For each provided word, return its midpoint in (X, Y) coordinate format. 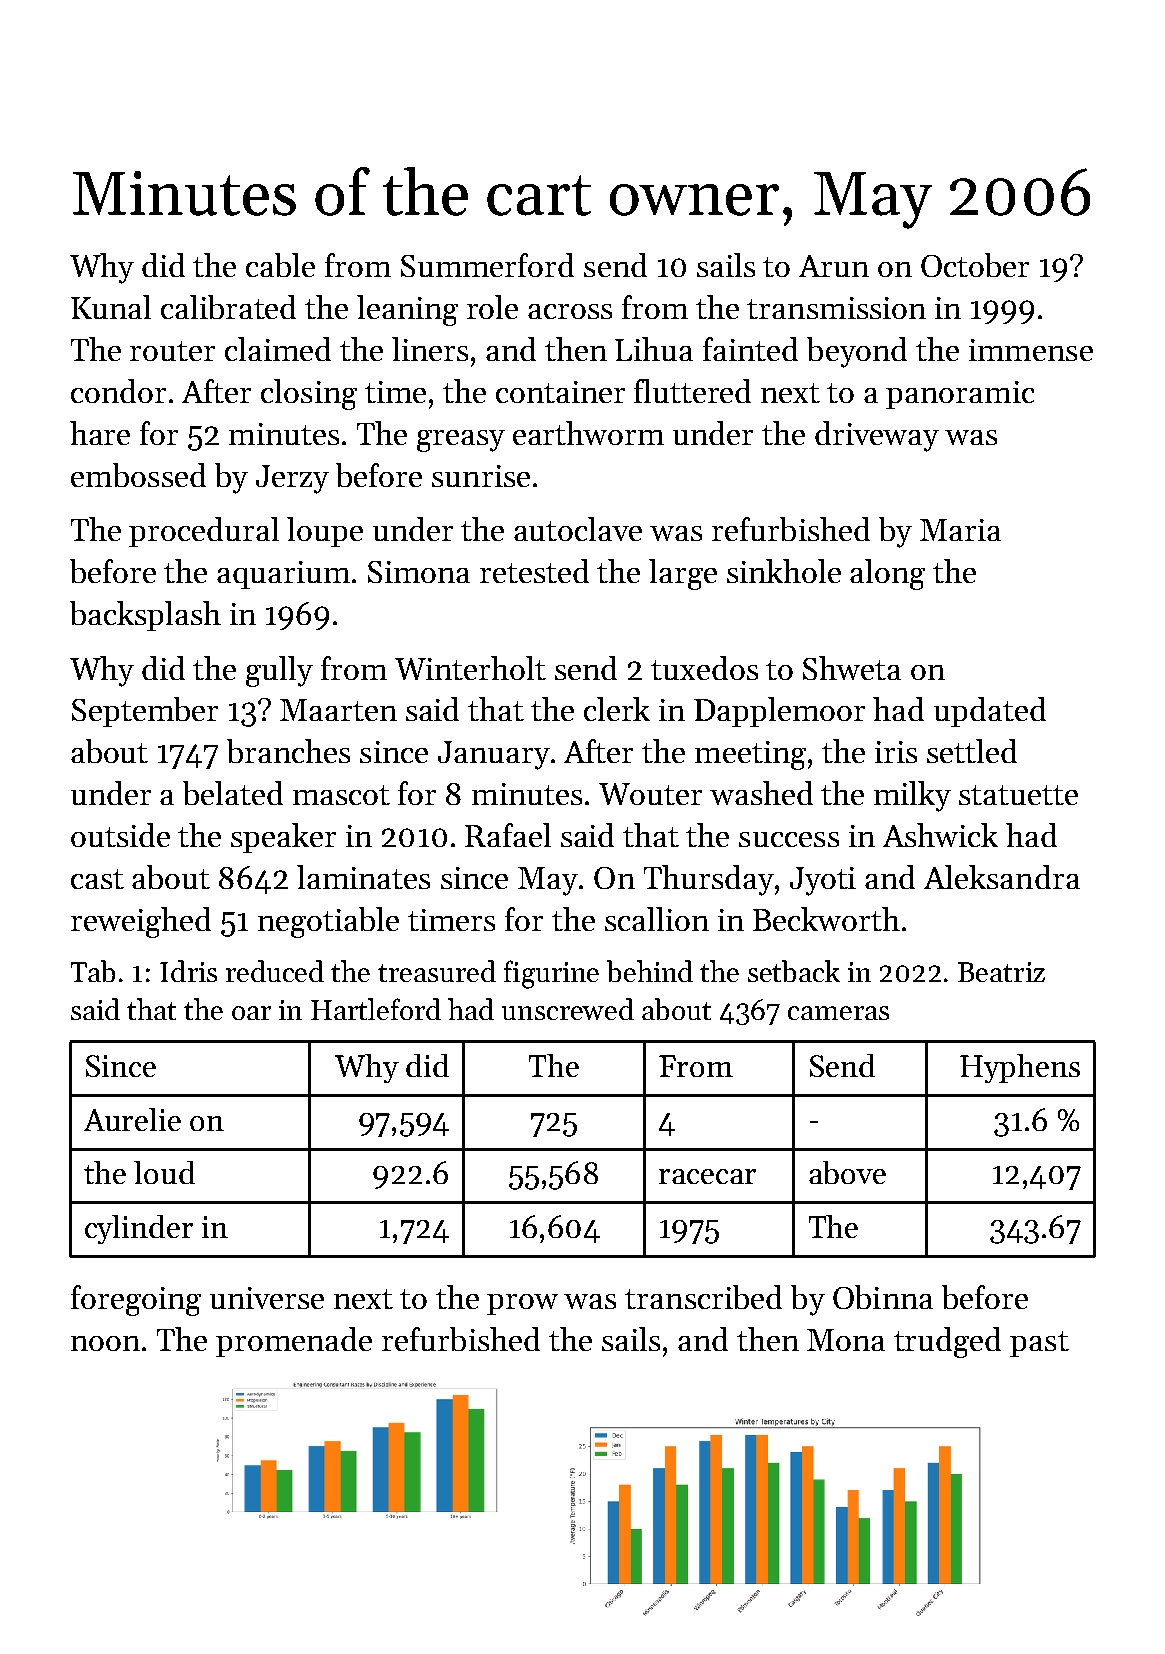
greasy (461, 441)
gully (279, 671)
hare (100, 433)
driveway (877, 436)
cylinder (139, 1229)
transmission (836, 308)
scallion (657, 919)
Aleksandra (1002, 877)
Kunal (111, 307)
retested (534, 571)
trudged (947, 1342)
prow (522, 1304)
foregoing (136, 1300)
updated (990, 712)
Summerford (487, 265)
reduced (275, 971)
